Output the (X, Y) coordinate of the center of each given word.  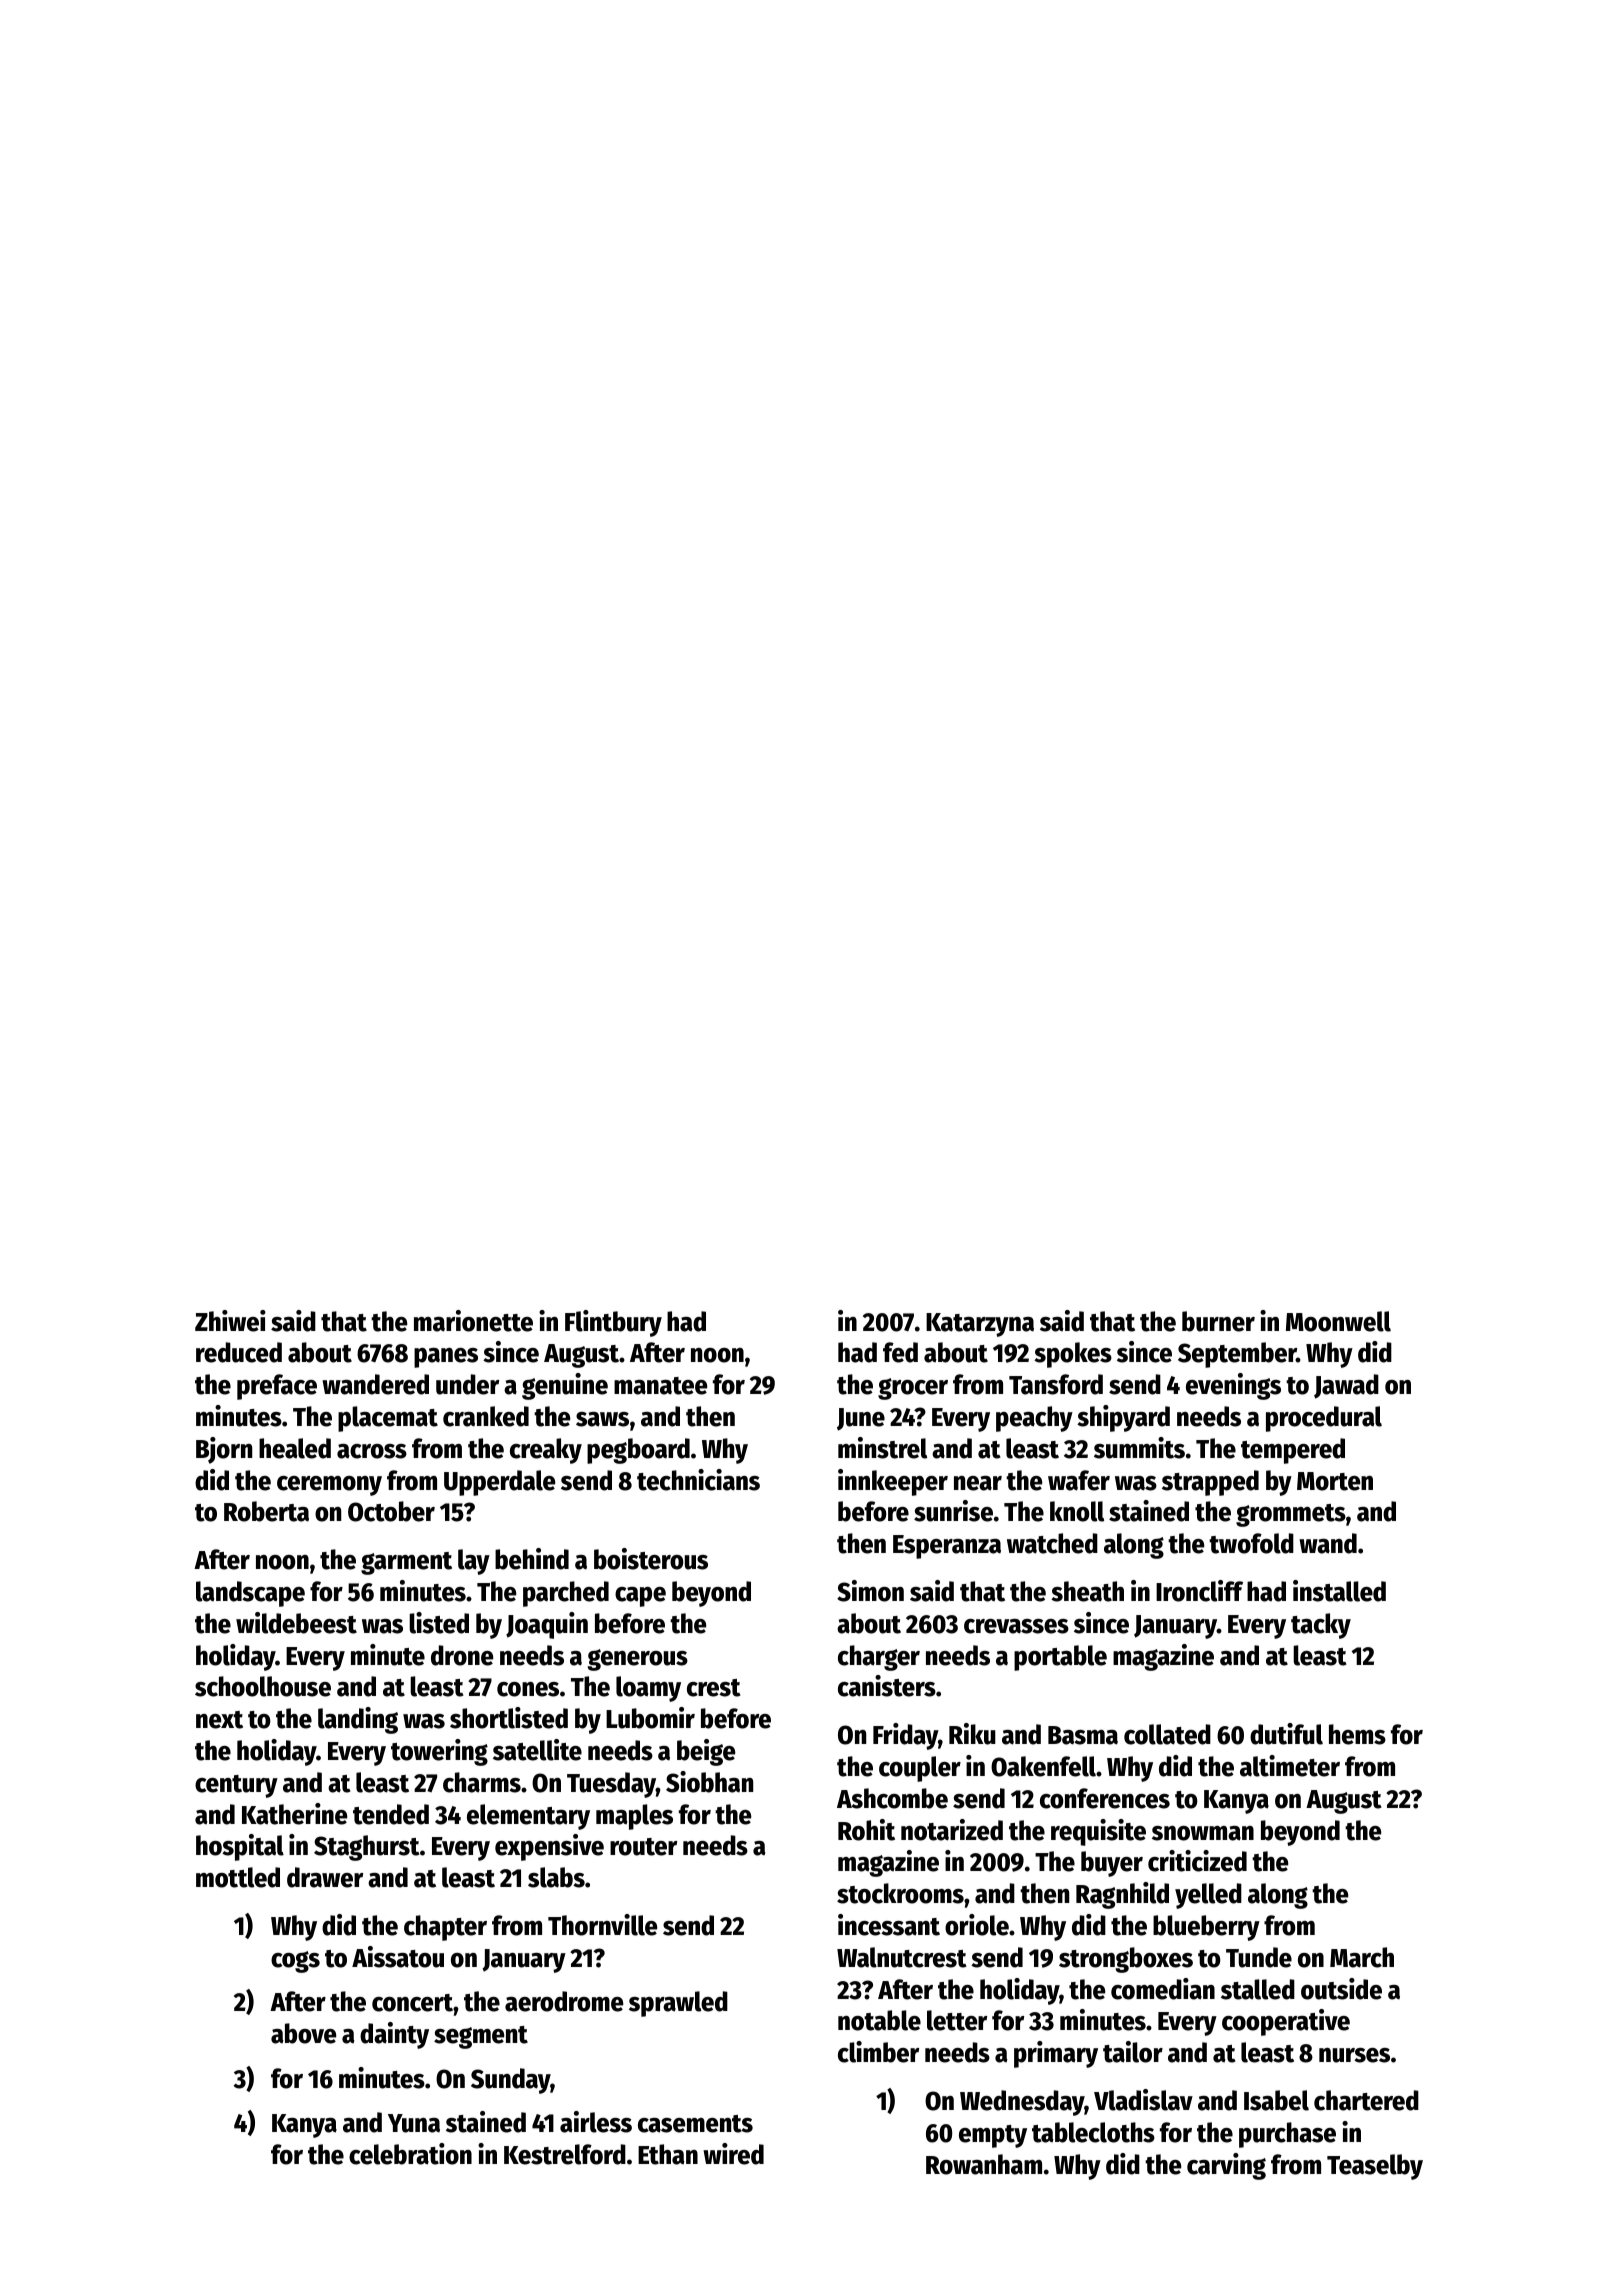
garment (406, 1563)
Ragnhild (1122, 1895)
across (372, 1451)
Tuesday (611, 1785)
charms (482, 1782)
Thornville (602, 1925)
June (861, 1419)
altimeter (1290, 1766)
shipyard (1123, 1418)
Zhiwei (230, 1321)
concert (412, 2003)
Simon (870, 1591)
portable (1060, 1658)
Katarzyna (980, 1325)
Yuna (414, 2123)
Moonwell (1338, 1321)
